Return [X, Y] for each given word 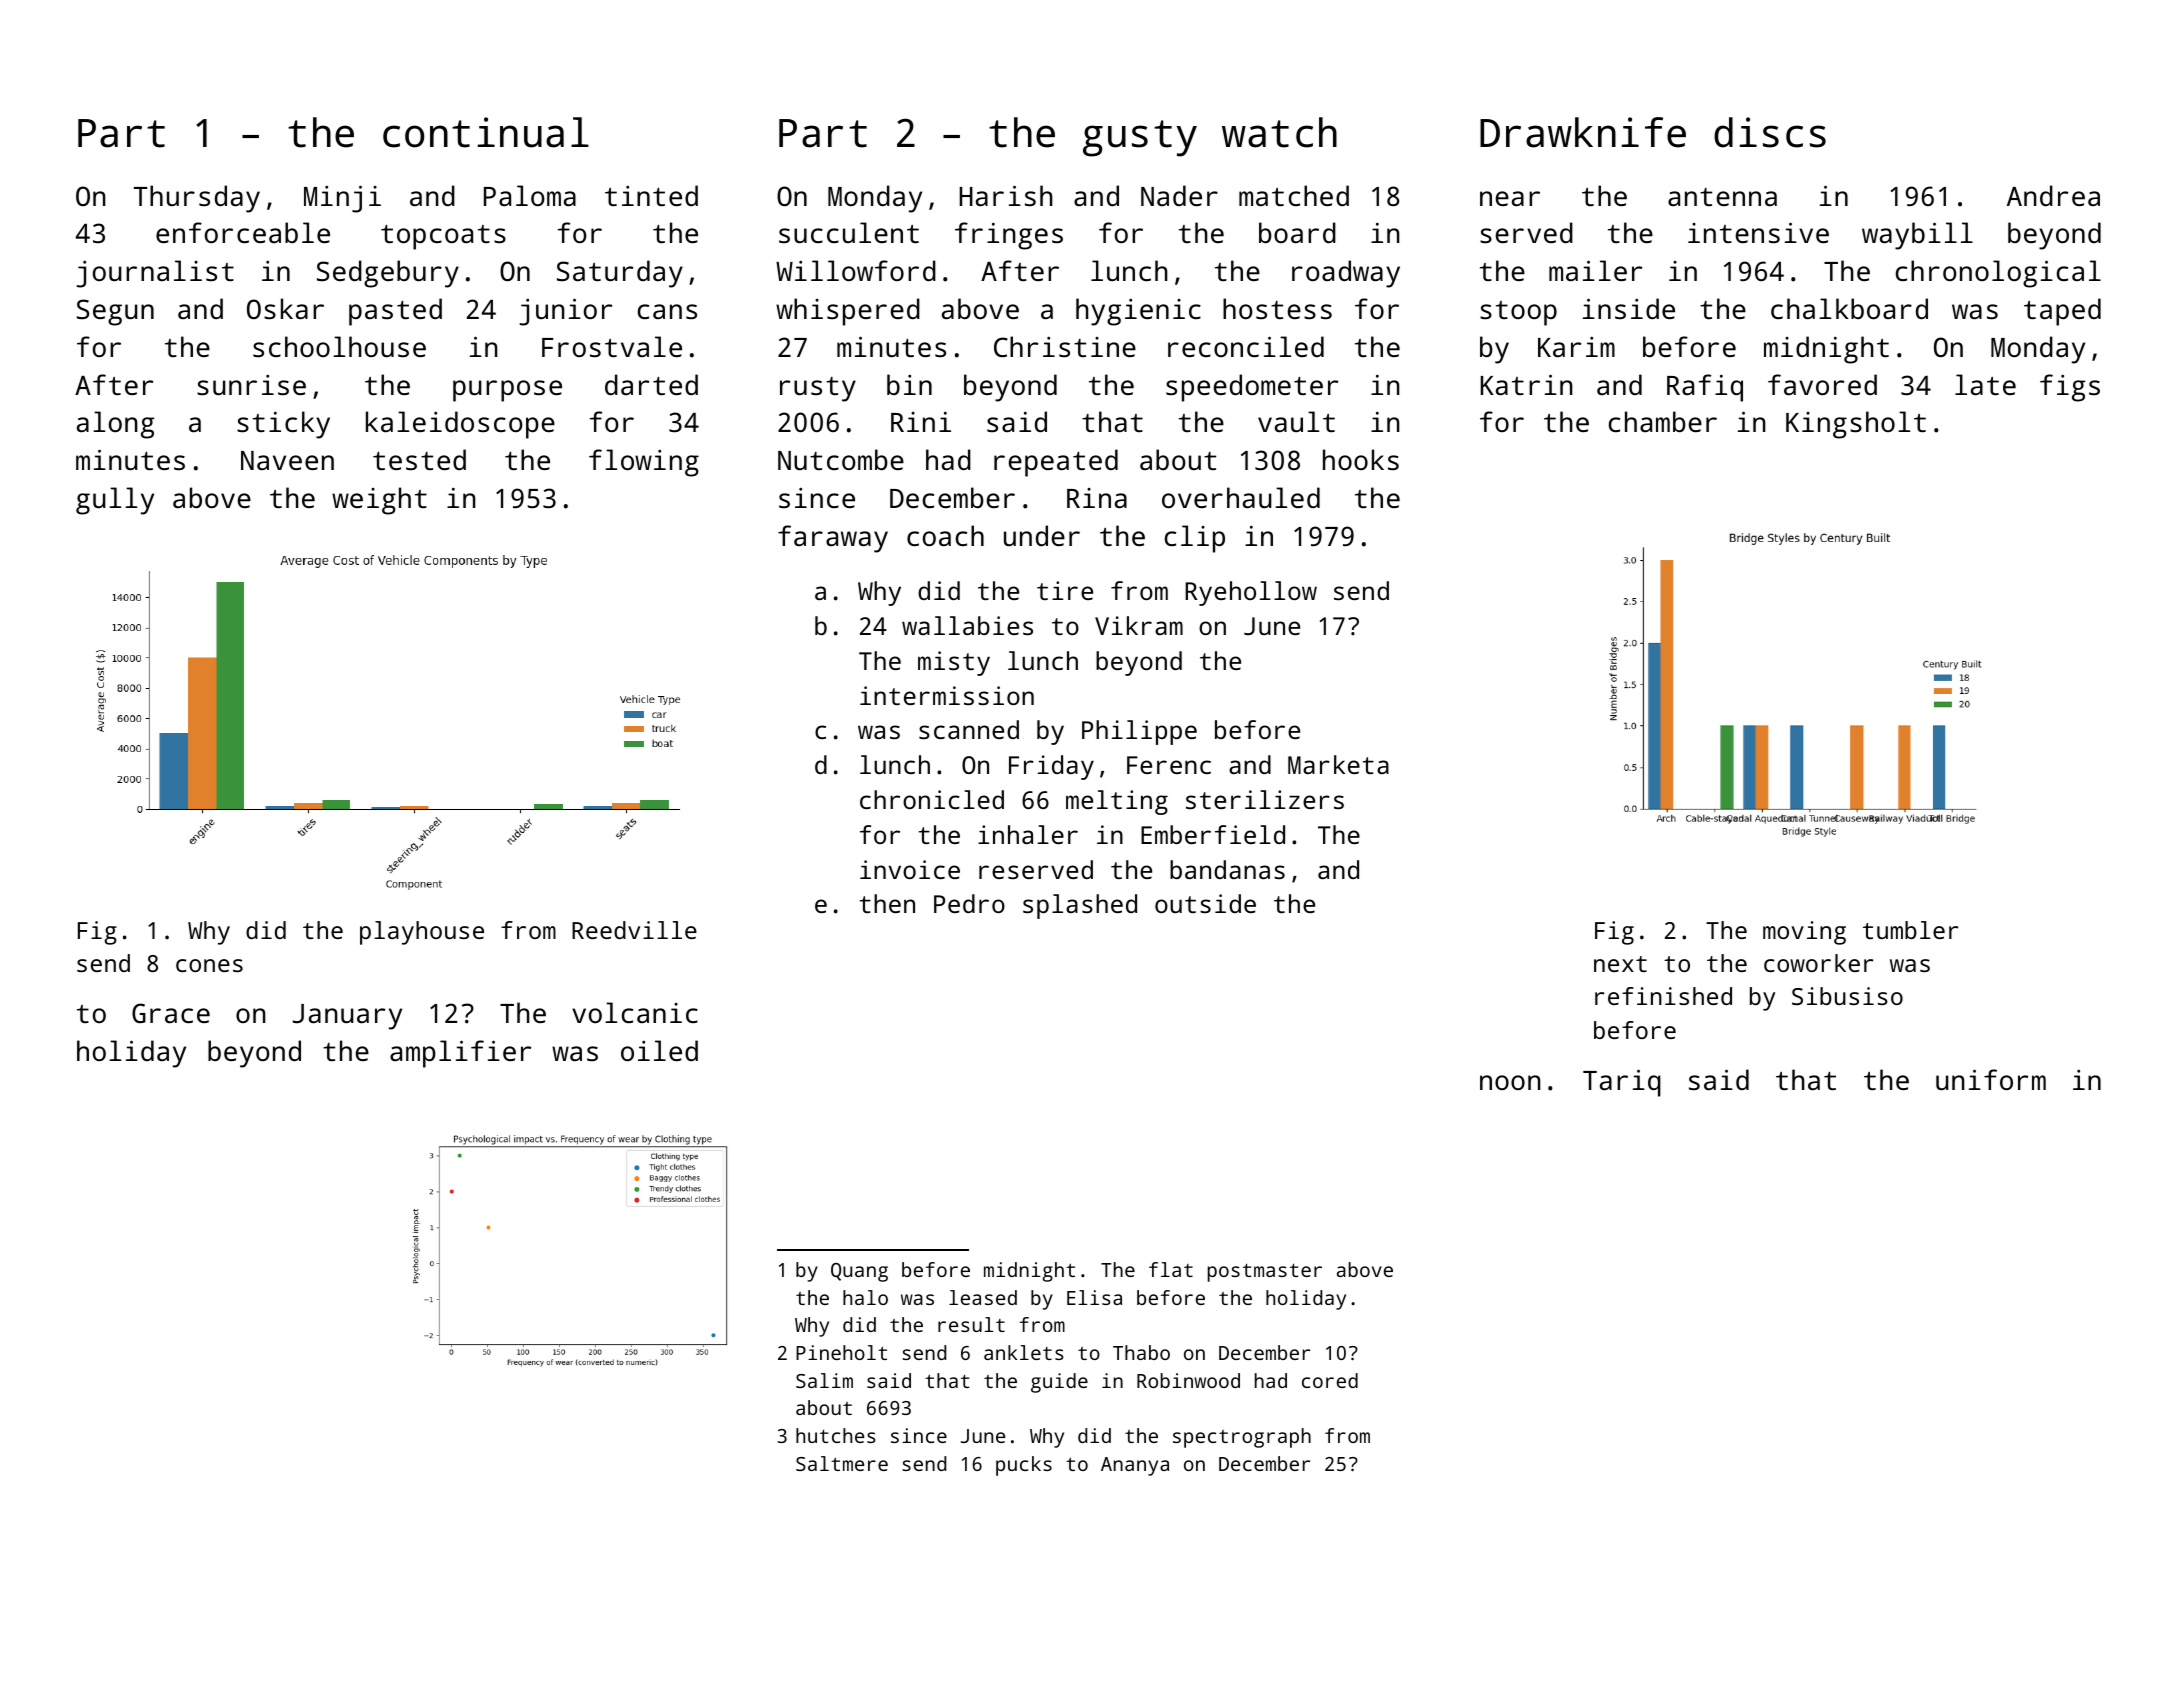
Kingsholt [1856, 425]
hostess [1277, 309]
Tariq [1622, 1083]
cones [209, 965]
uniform [1991, 1079]
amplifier [460, 1054]
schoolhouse [339, 347]
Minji [342, 199]
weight [379, 501]
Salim [824, 1380]
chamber [1663, 421]
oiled [659, 1050]
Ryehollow [1251, 593]
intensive [1758, 233]
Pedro [969, 903]
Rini [921, 422]
